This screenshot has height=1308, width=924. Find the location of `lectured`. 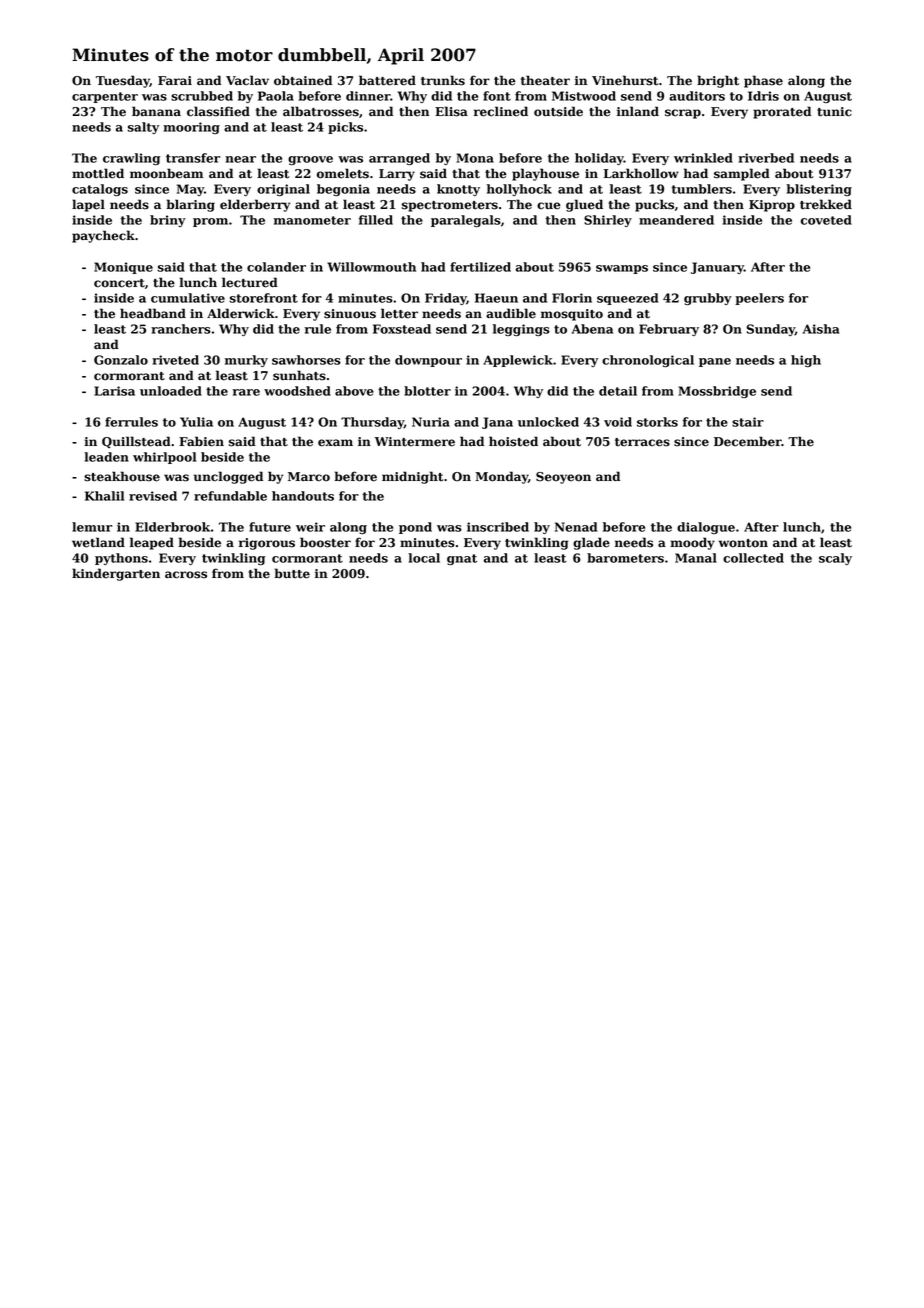

lectured is located at coordinates (250, 282).
